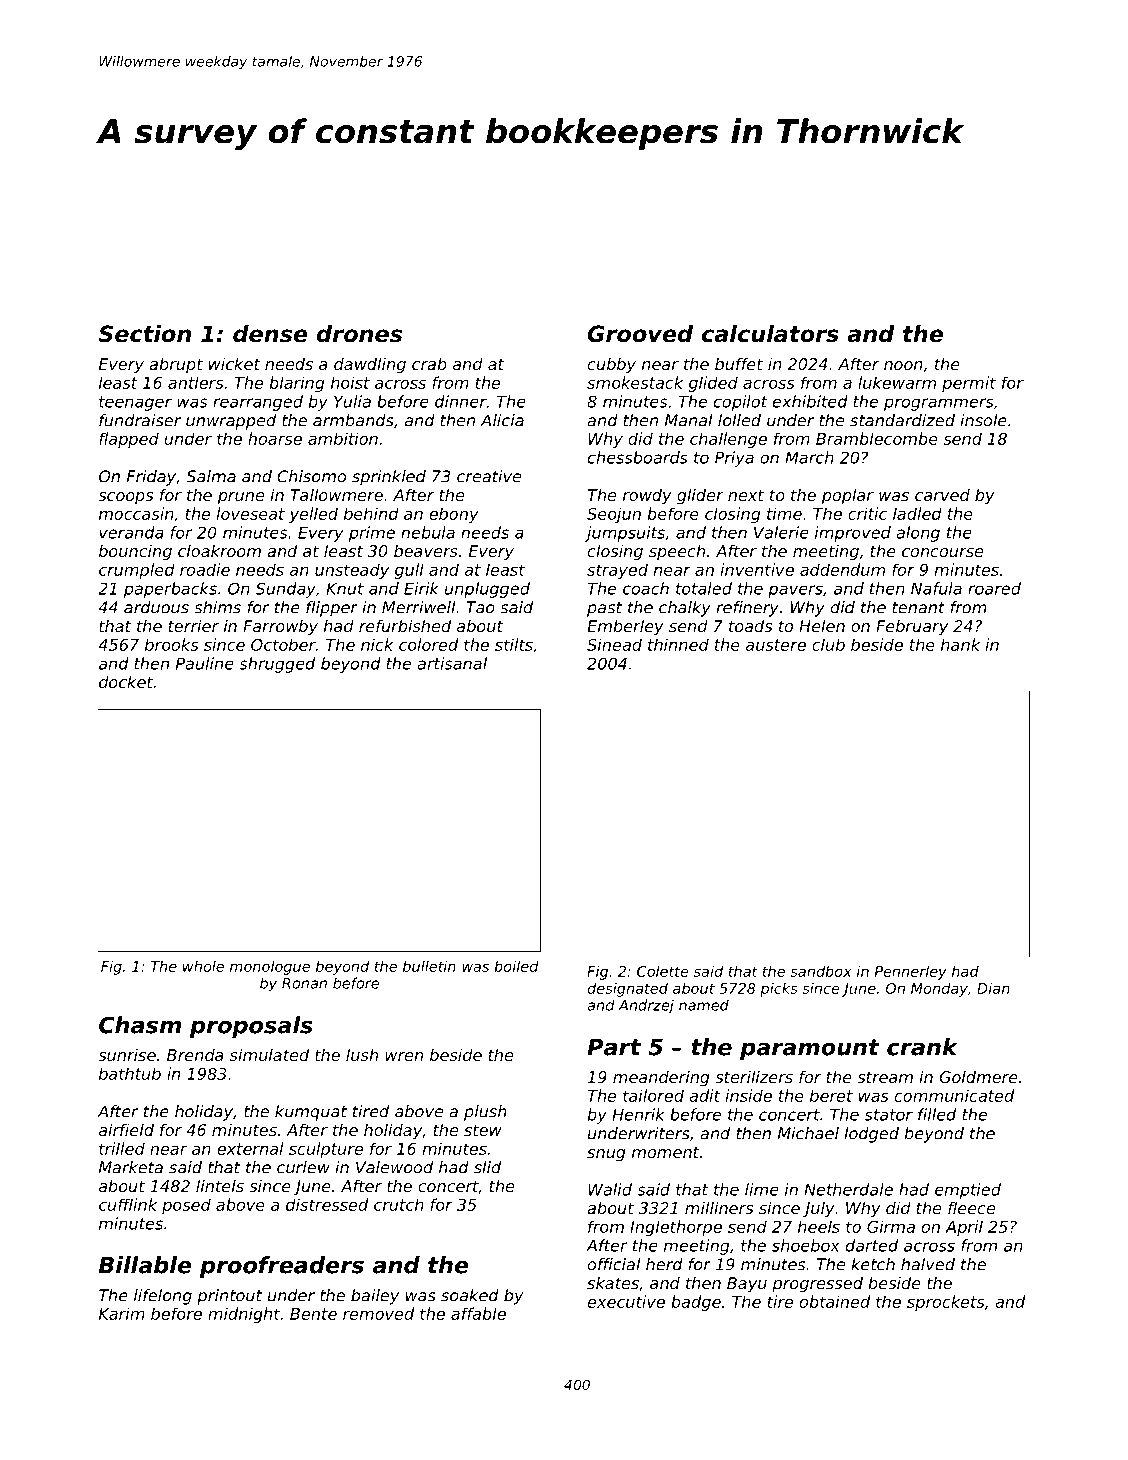 The width and height of the image is (1128, 1460). What do you see at coordinates (516, 966) in the image?
I see `boiled` at bounding box center [516, 966].
